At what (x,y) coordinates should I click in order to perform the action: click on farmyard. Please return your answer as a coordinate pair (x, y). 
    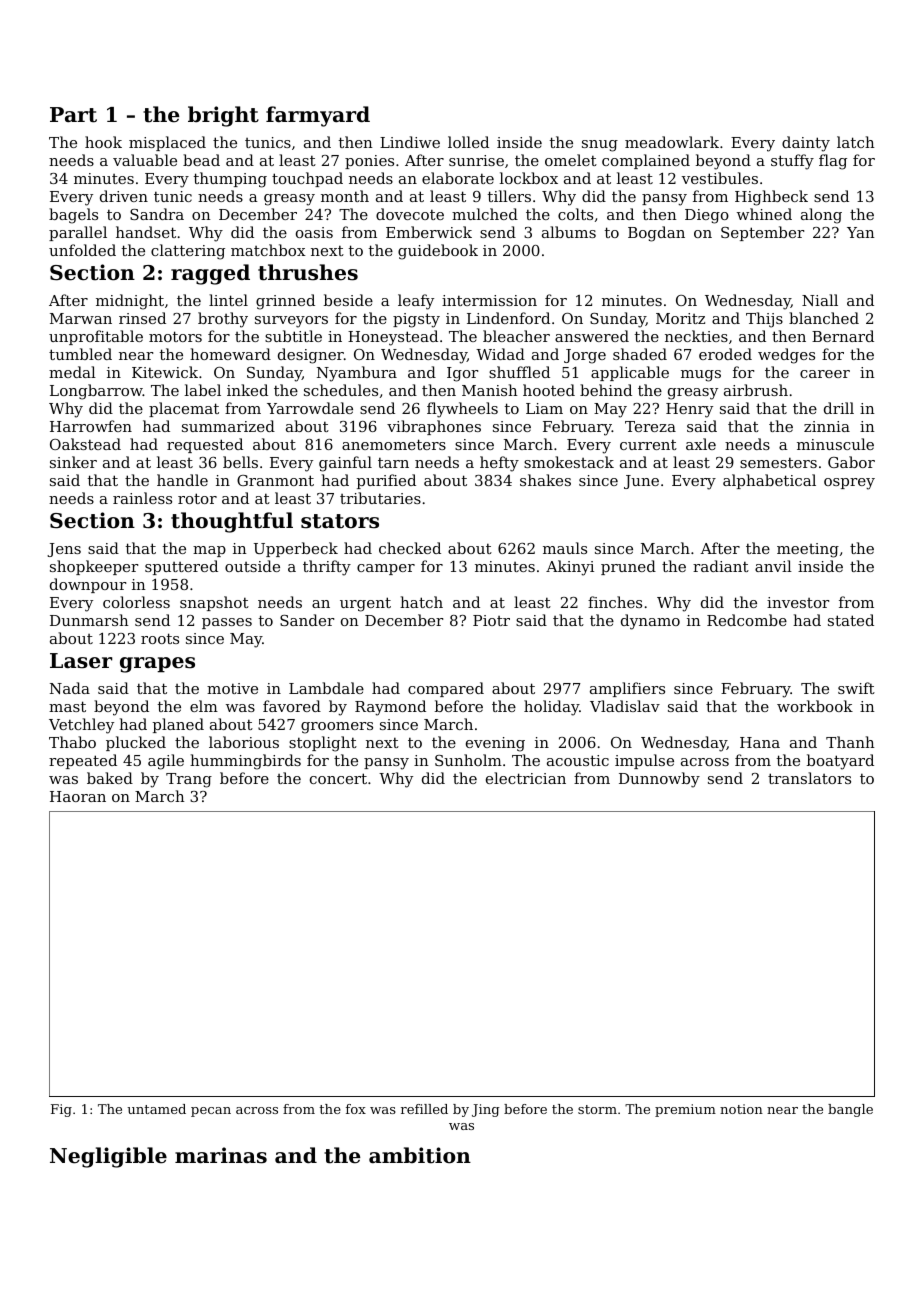
    Looking at the image, I should click on (318, 116).
